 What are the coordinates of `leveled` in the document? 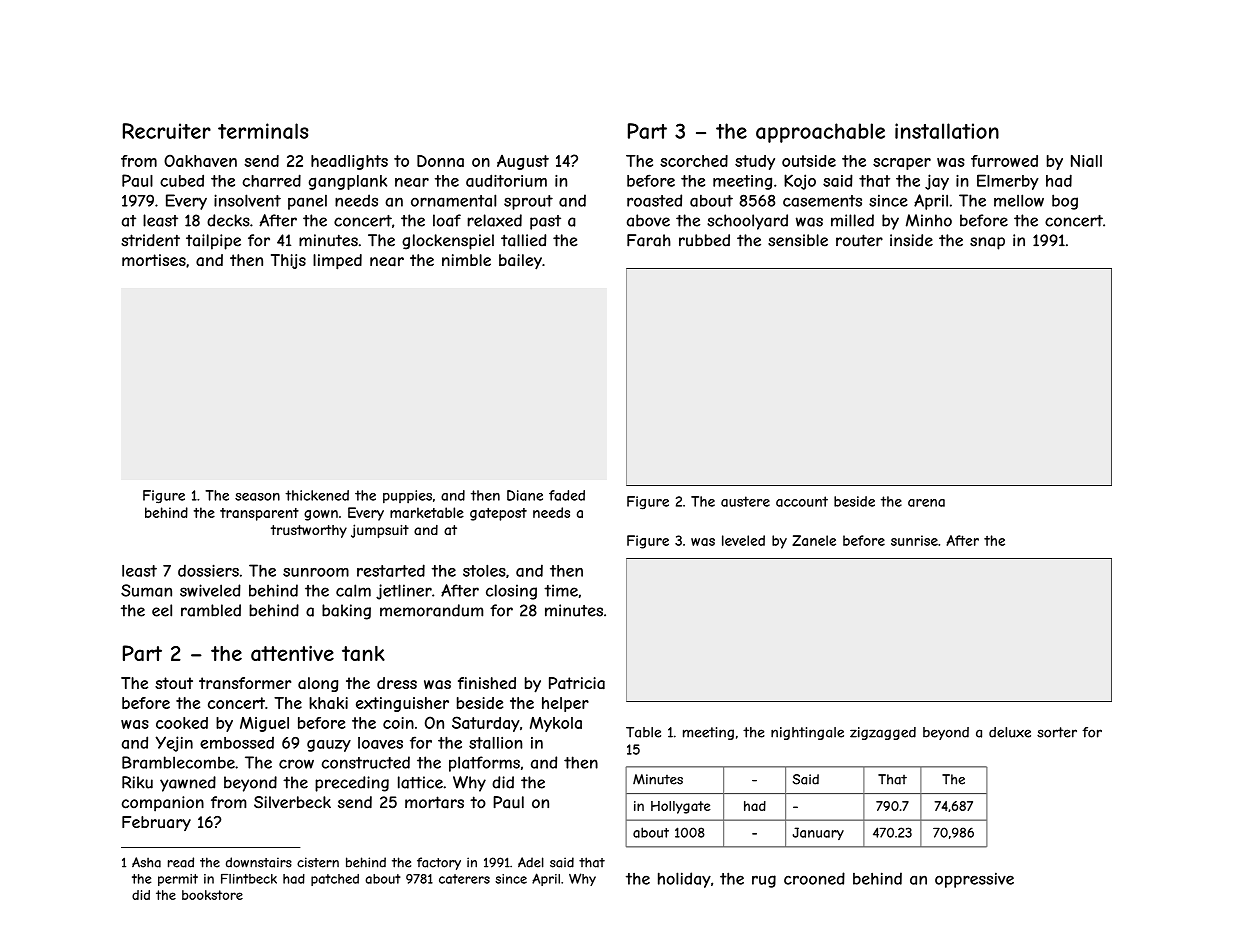 It's located at (743, 540).
